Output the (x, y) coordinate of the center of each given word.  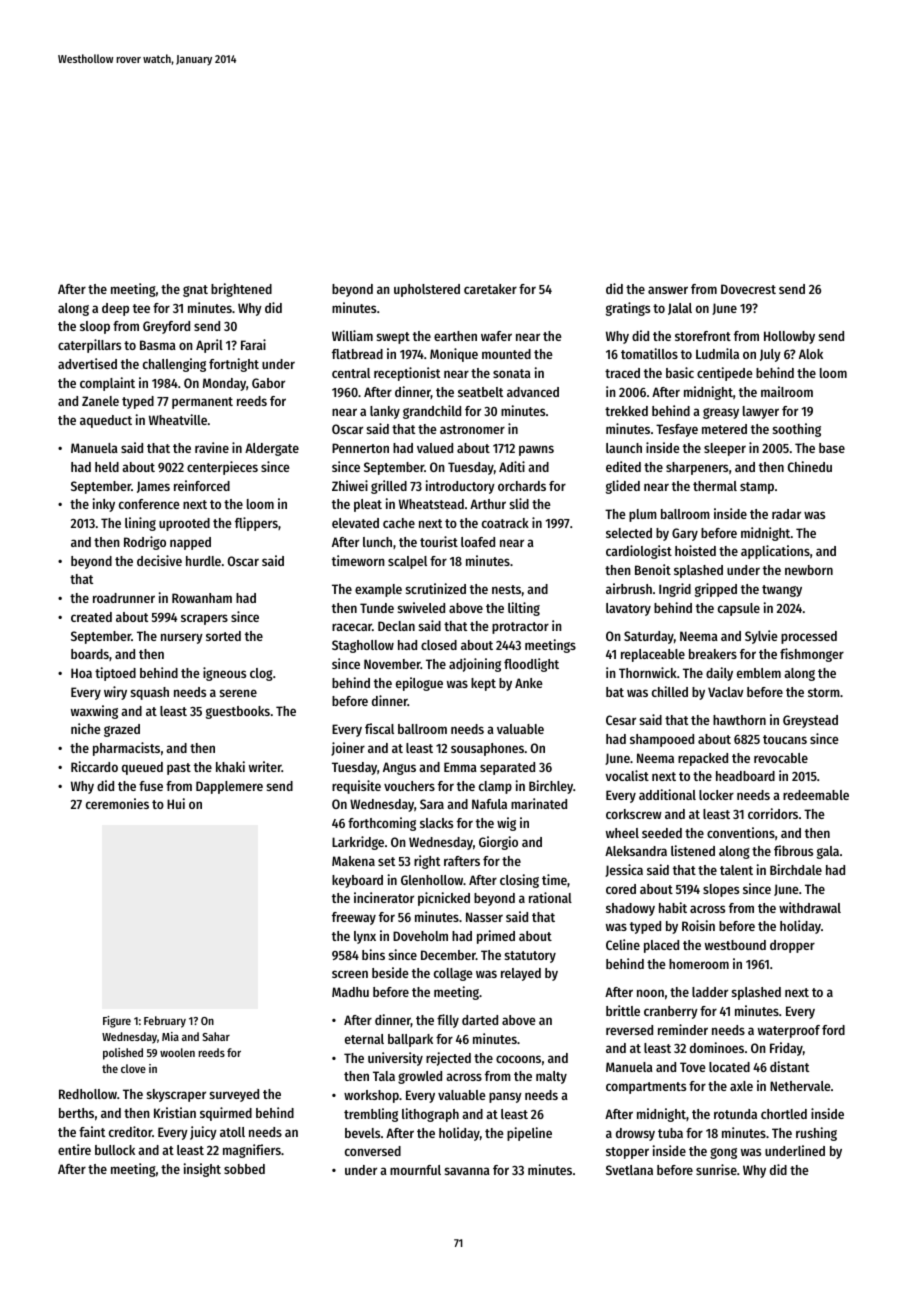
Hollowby (789, 337)
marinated (539, 803)
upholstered (427, 290)
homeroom (699, 964)
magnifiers (252, 1151)
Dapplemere (229, 787)
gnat (195, 291)
